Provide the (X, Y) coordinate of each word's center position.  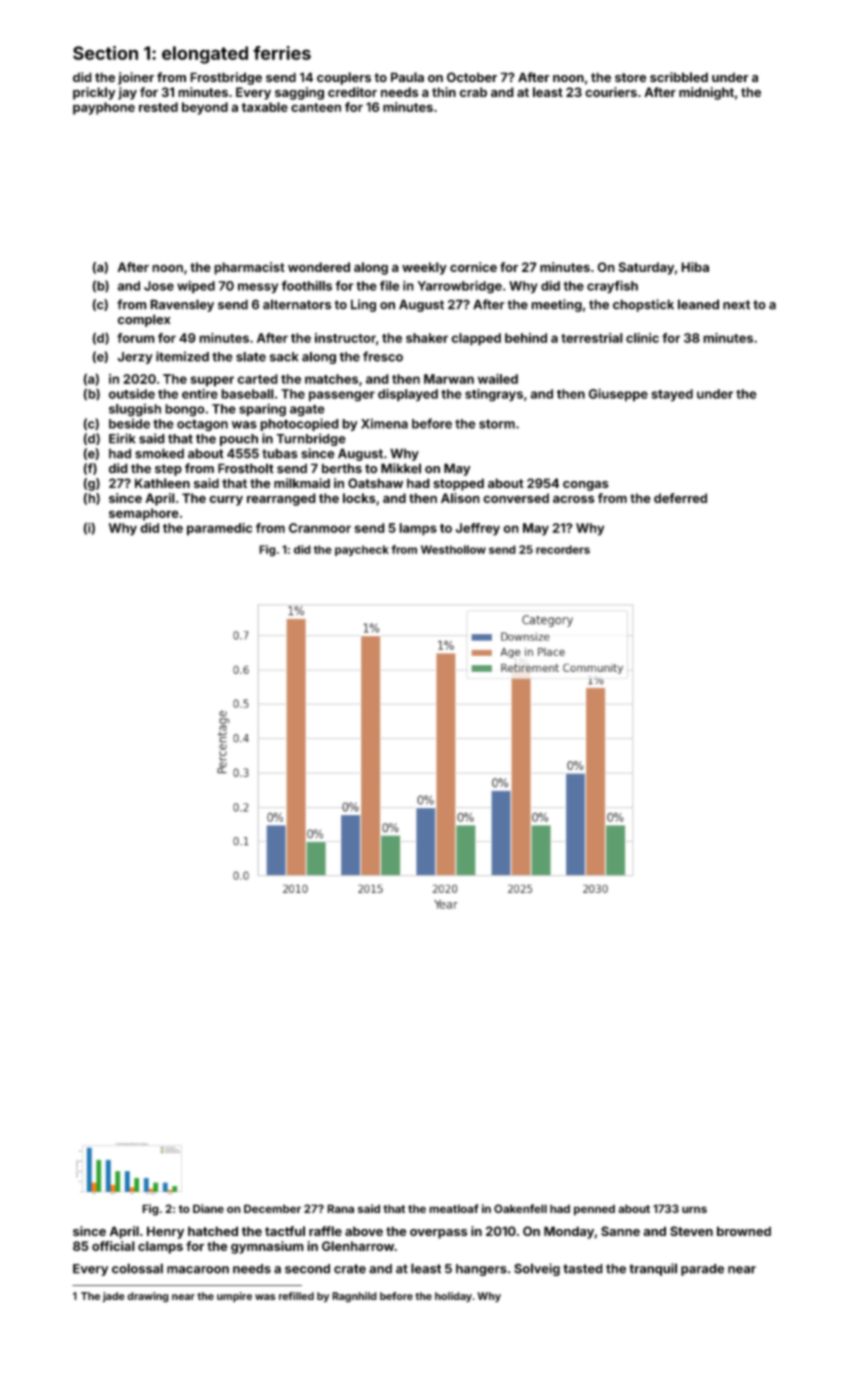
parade (702, 1270)
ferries (282, 53)
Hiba (695, 267)
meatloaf (454, 1208)
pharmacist (249, 268)
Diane (208, 1208)
